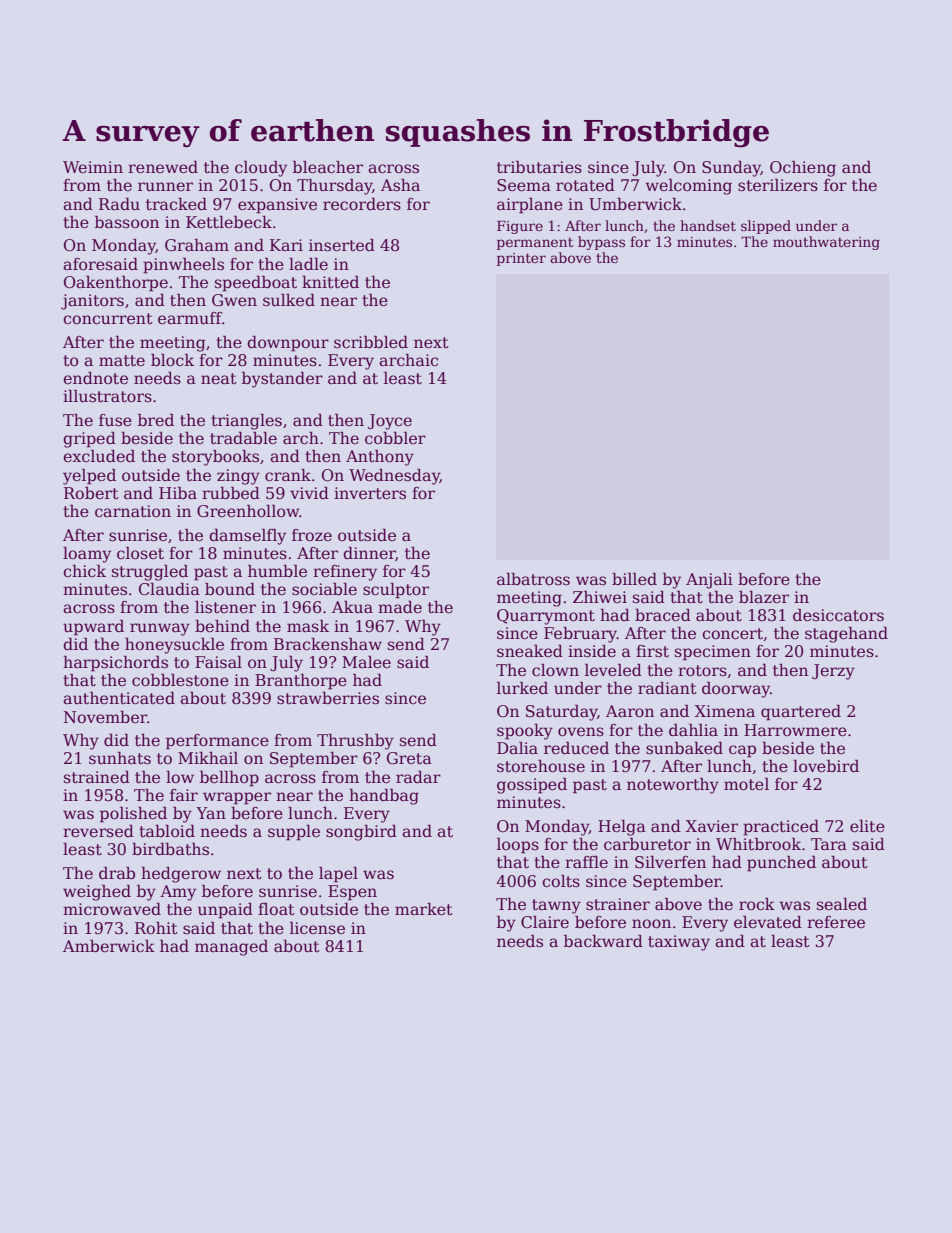  Describe the element at coordinates (803, 168) in the screenshot. I see `Ochieng` at that location.
